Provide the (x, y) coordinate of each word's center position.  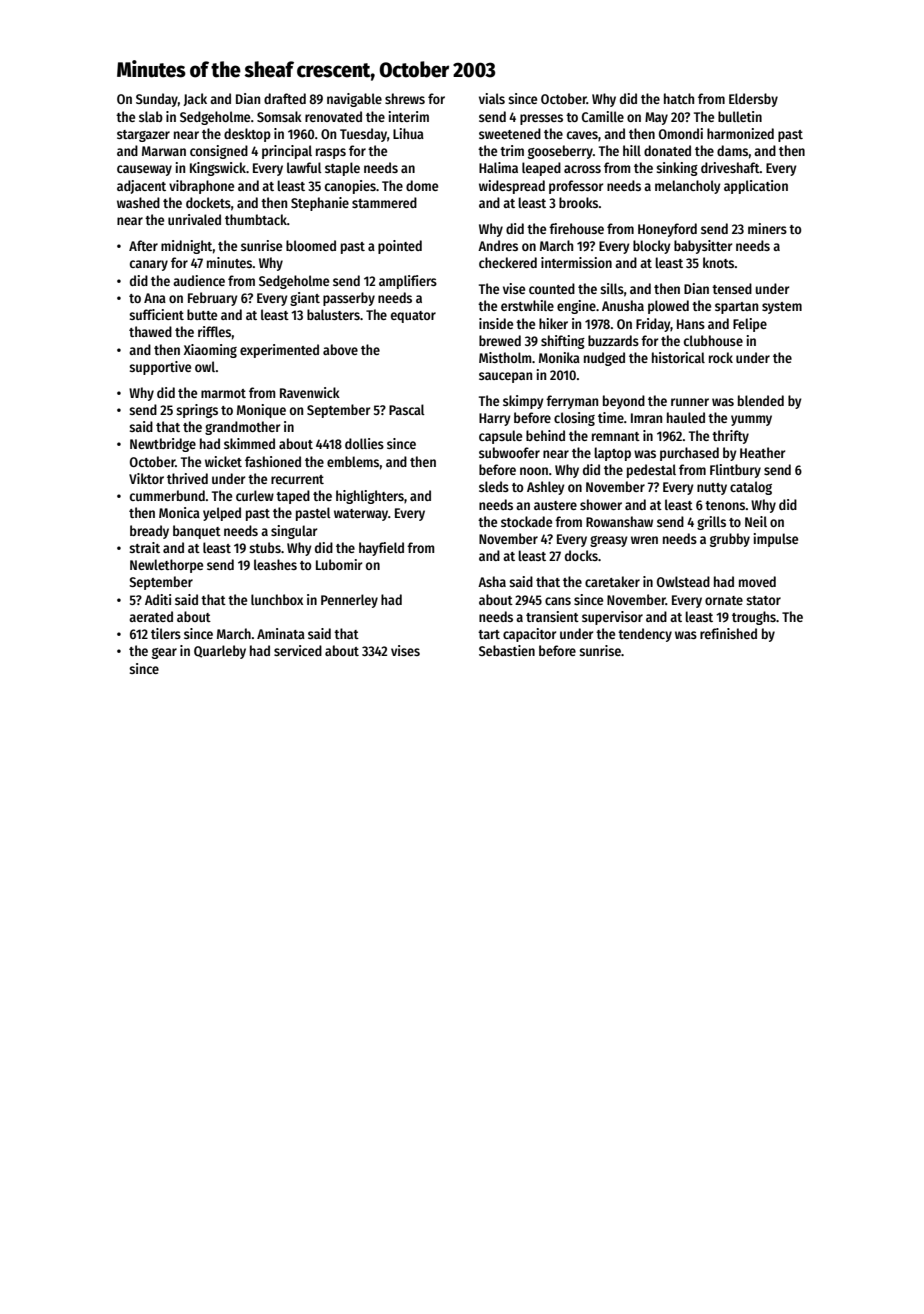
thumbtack (256, 219)
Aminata (281, 633)
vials (492, 98)
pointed (400, 247)
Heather (762, 452)
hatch (679, 98)
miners (767, 228)
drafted (285, 98)
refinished (728, 633)
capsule (500, 437)
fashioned (273, 461)
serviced (298, 650)
